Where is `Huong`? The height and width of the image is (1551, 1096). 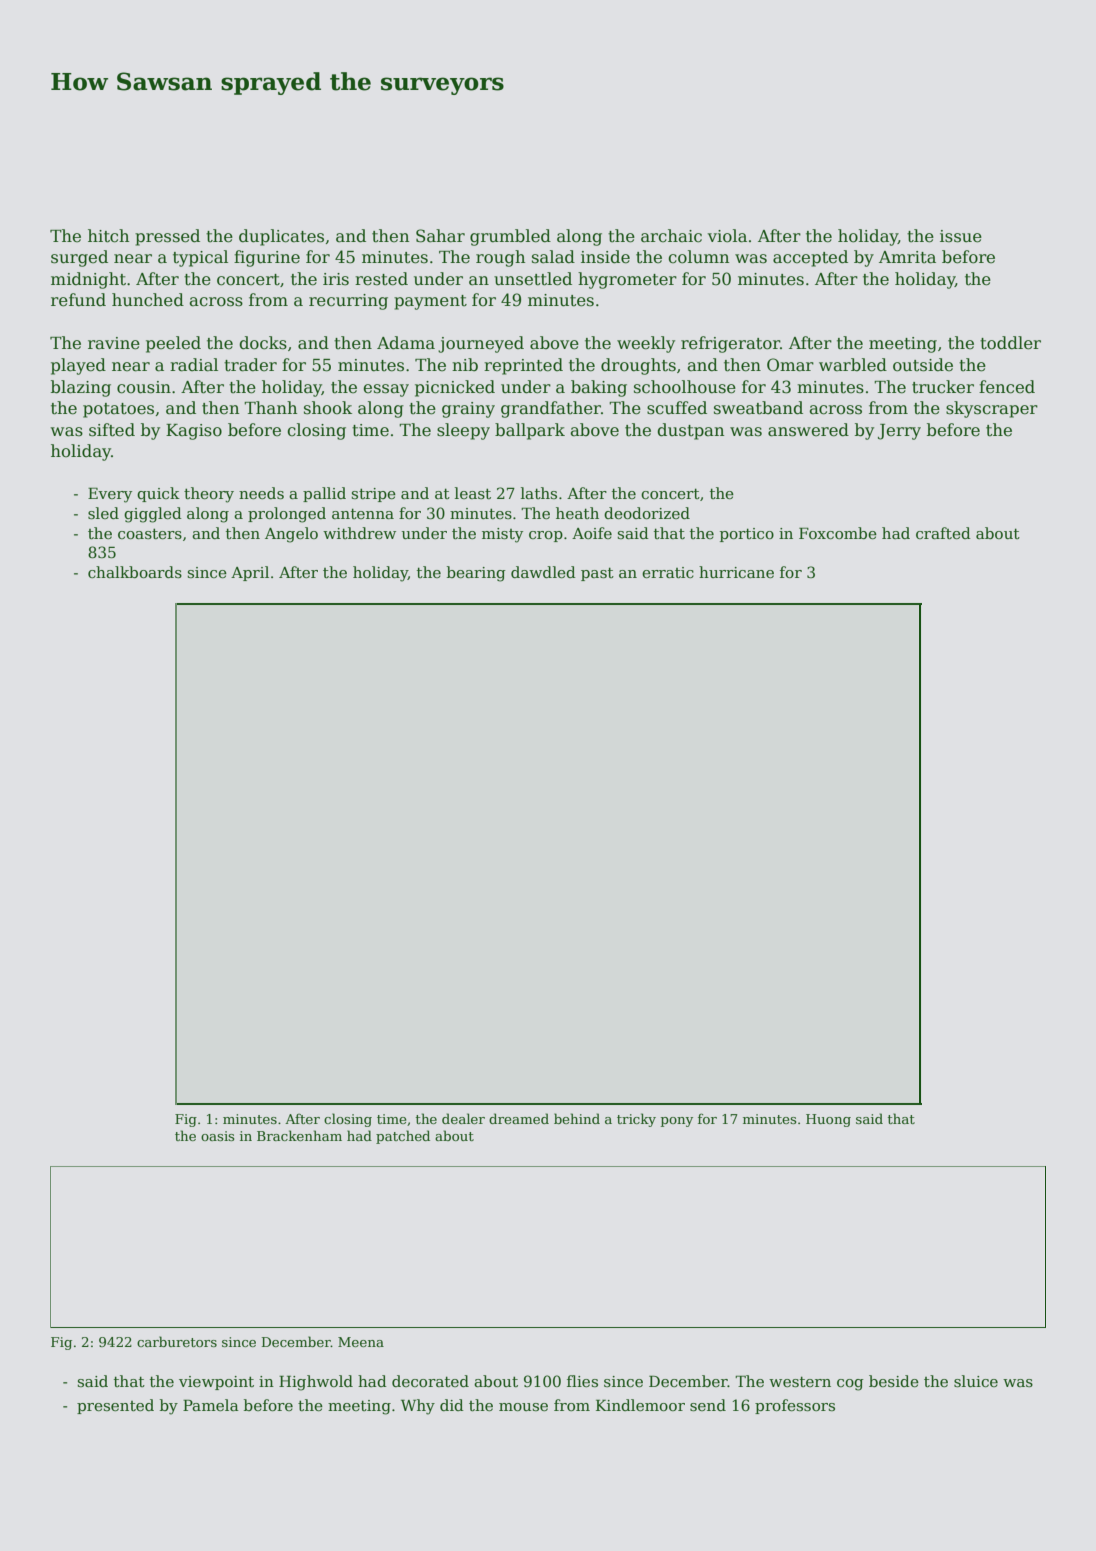
Huong is located at coordinates (828, 1120).
